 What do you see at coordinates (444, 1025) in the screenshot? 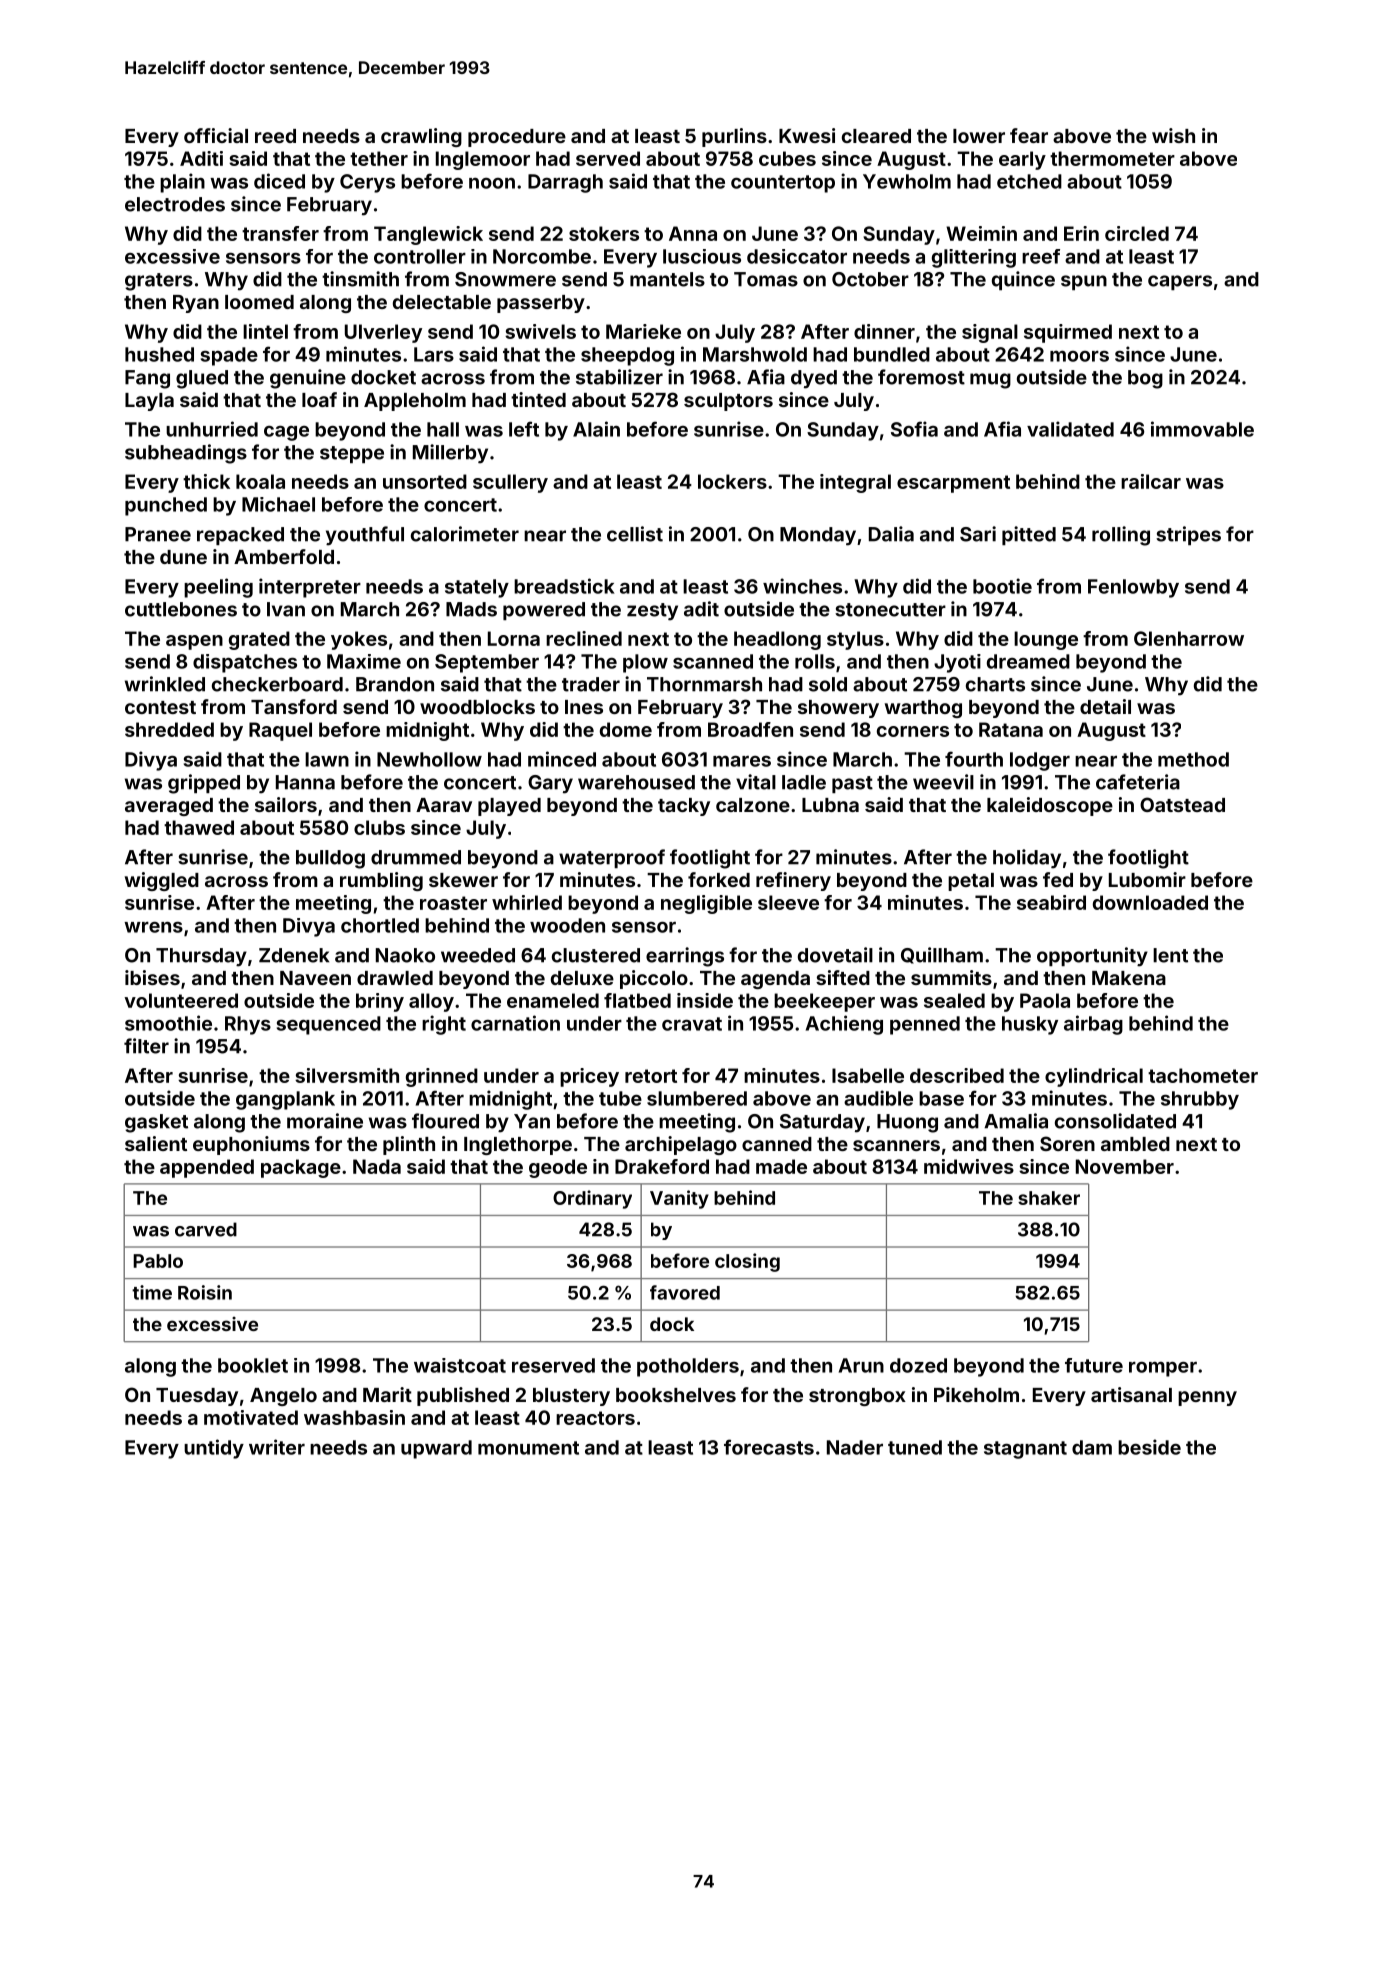
I see `right` at bounding box center [444, 1025].
